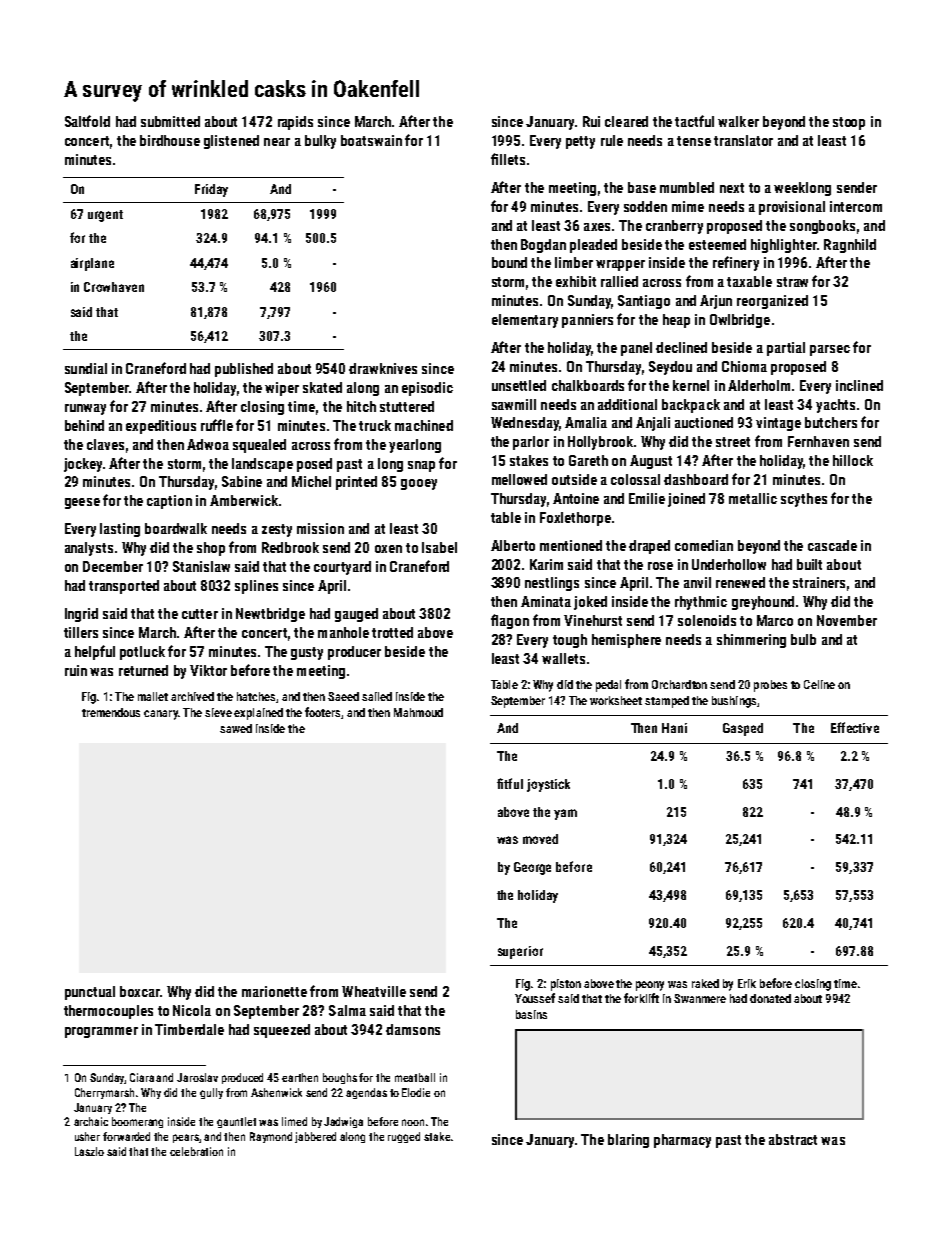 This document has width=952, height=1233. Describe the element at coordinates (751, 641) in the document. I see `shimmering` at that location.
